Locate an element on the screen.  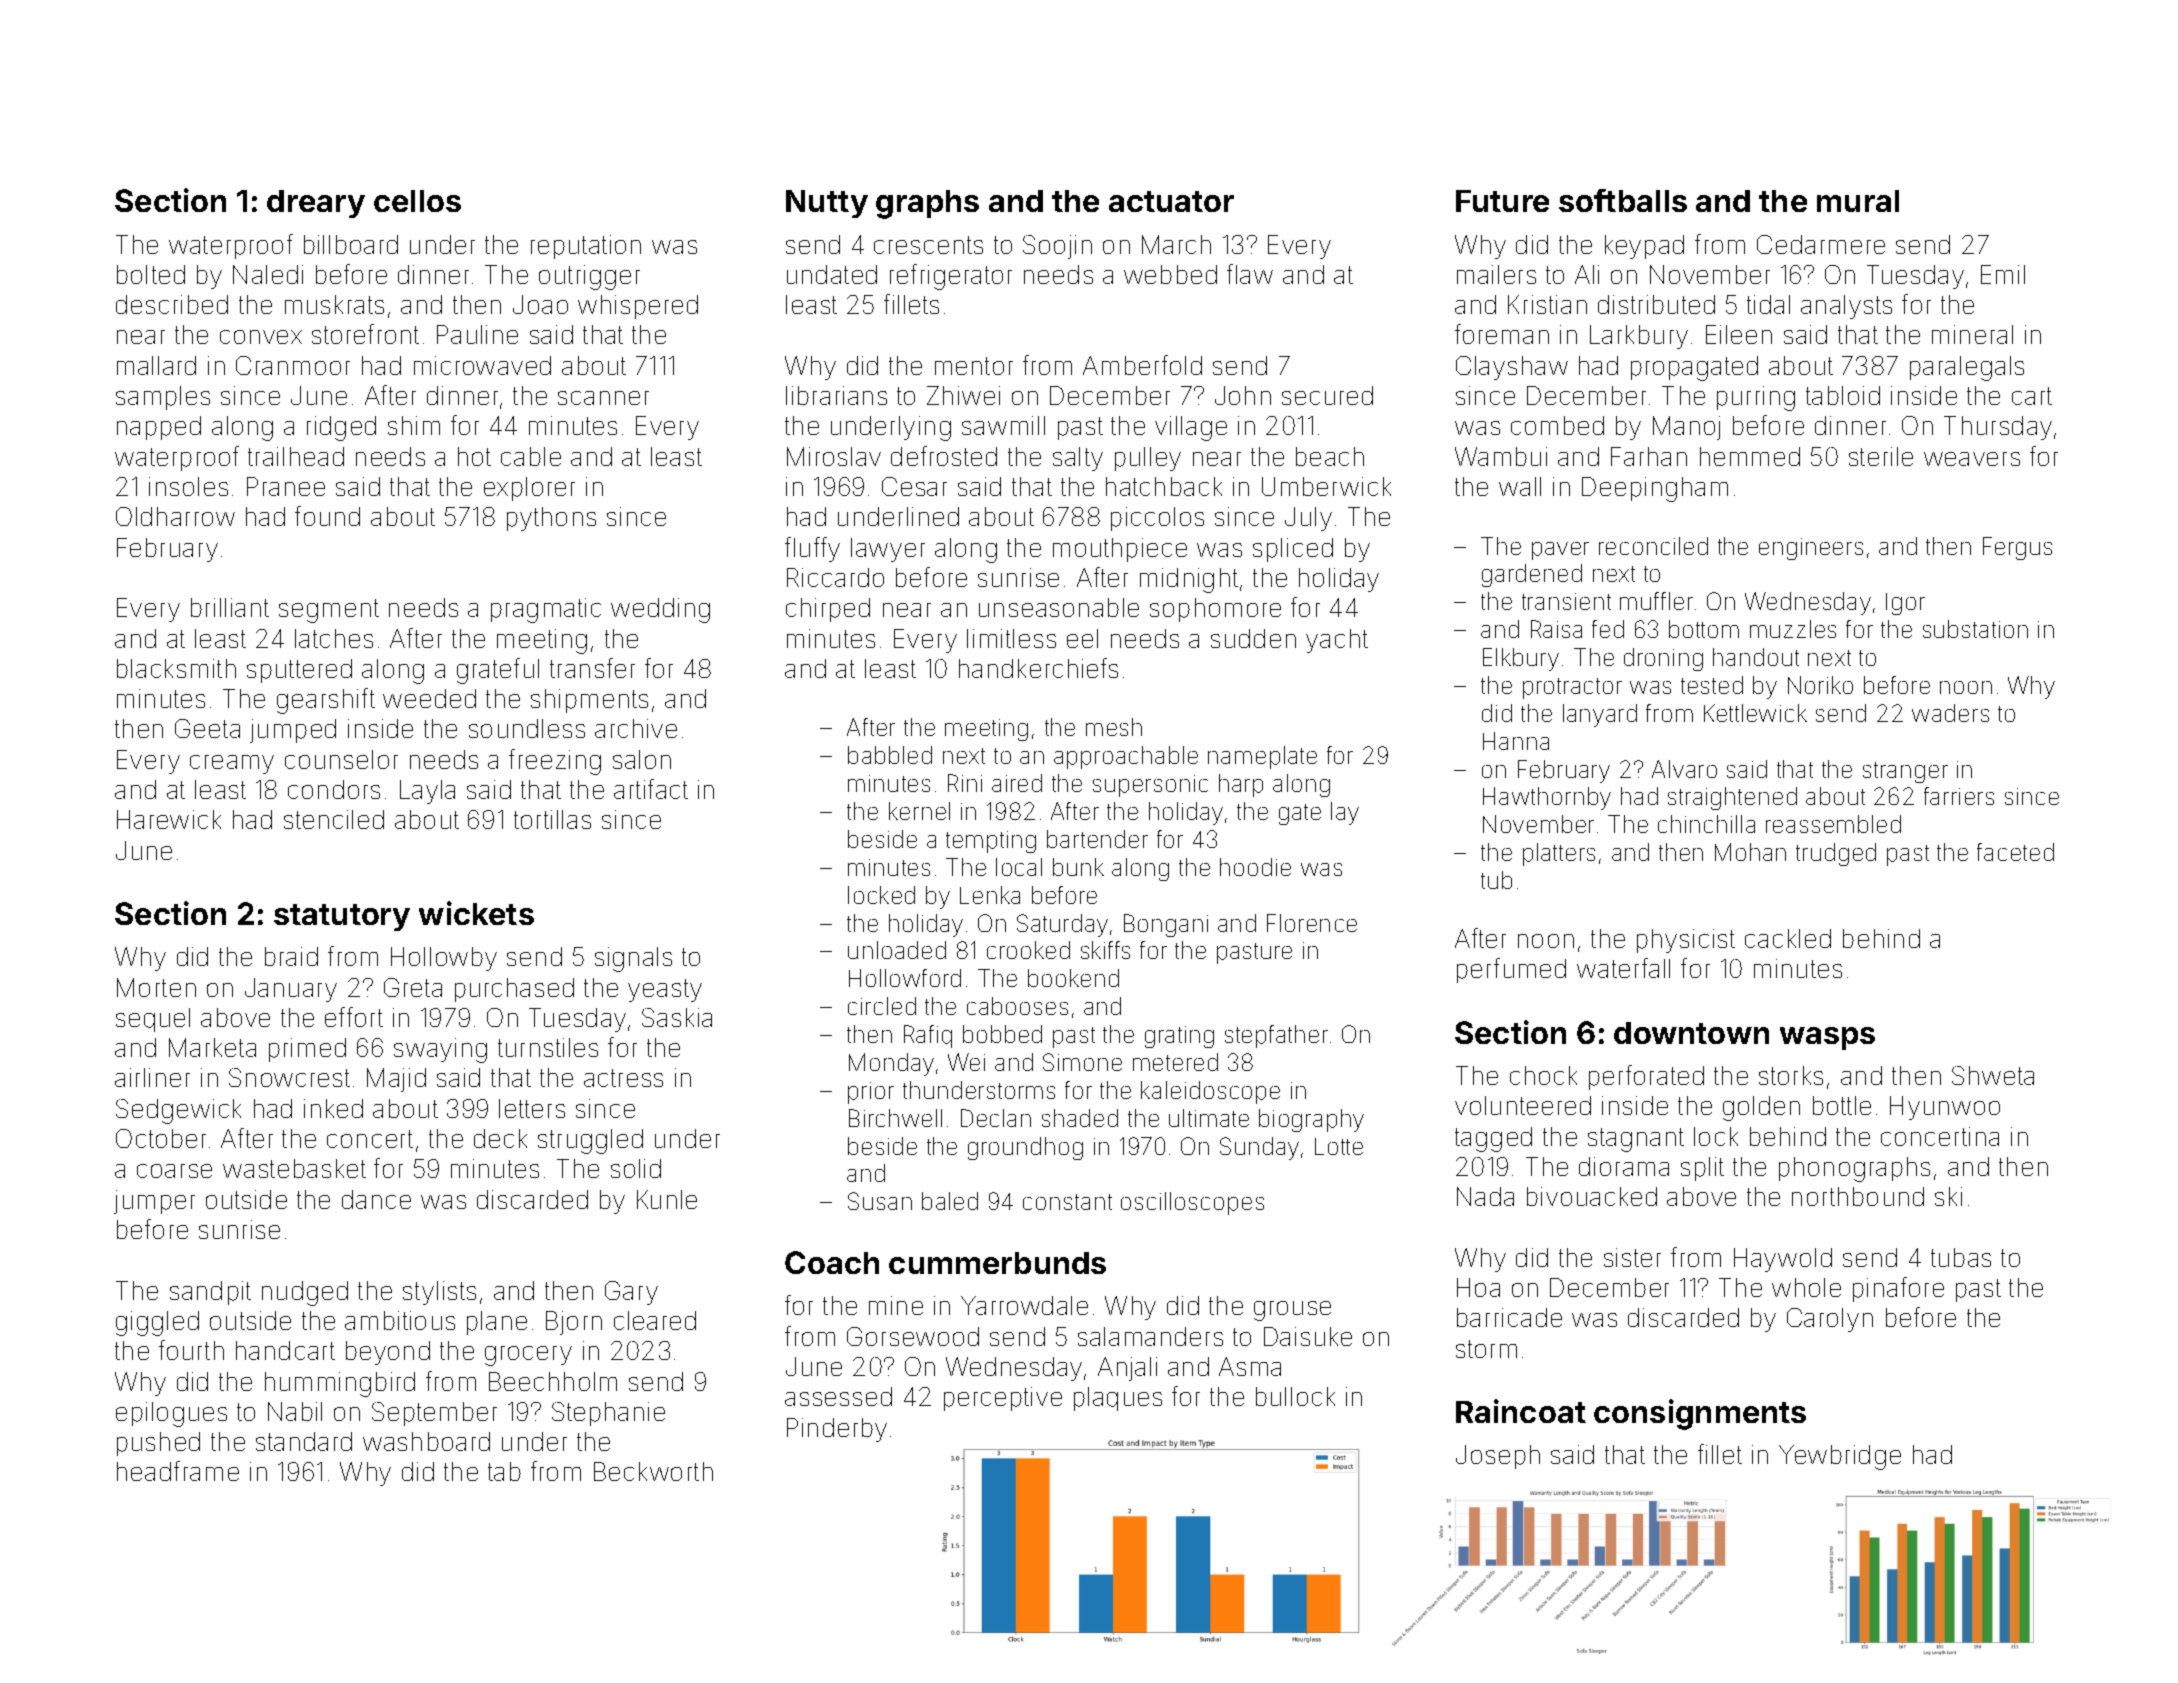
Harewick is located at coordinates (169, 819).
